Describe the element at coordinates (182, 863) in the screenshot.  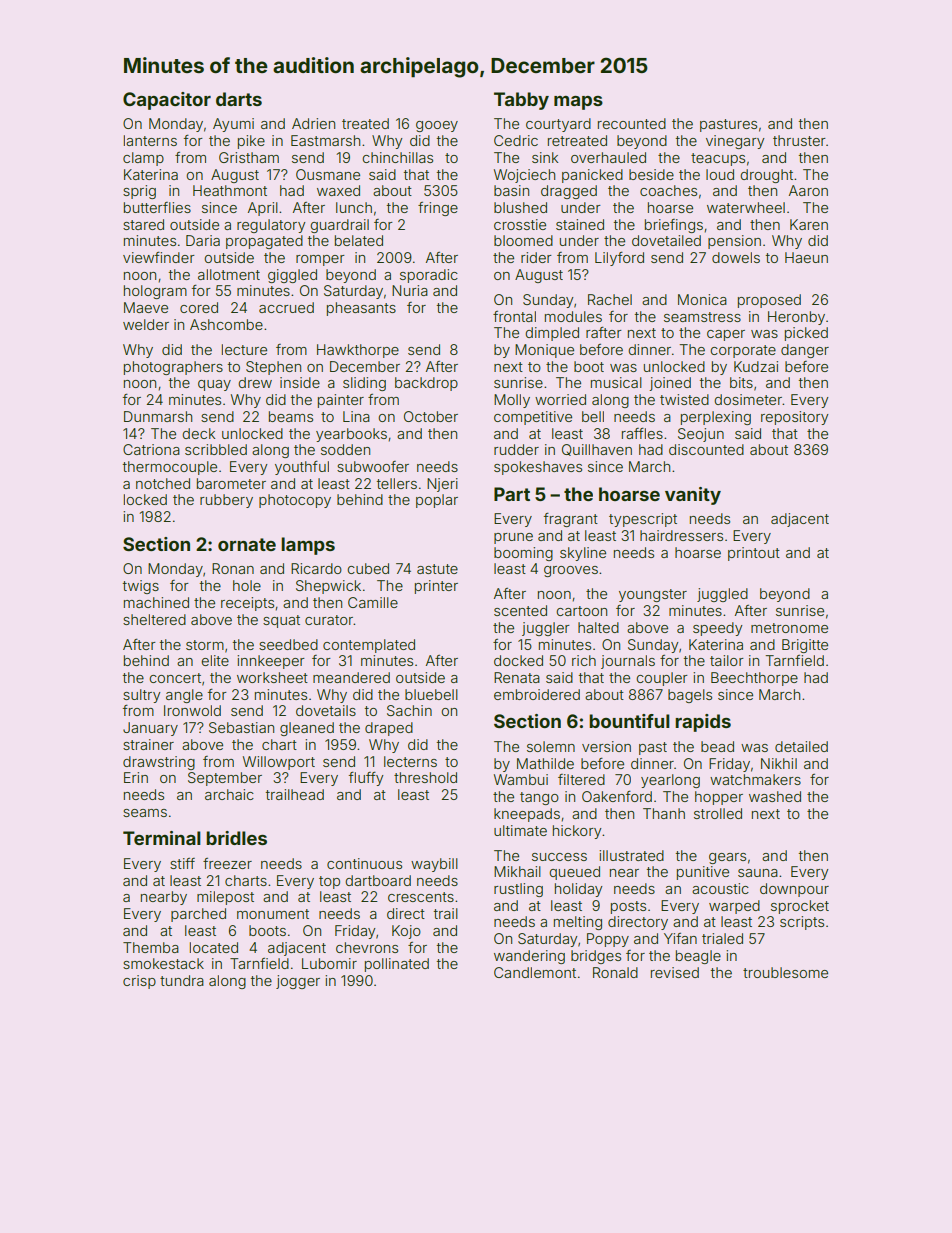
I see `stiff` at that location.
